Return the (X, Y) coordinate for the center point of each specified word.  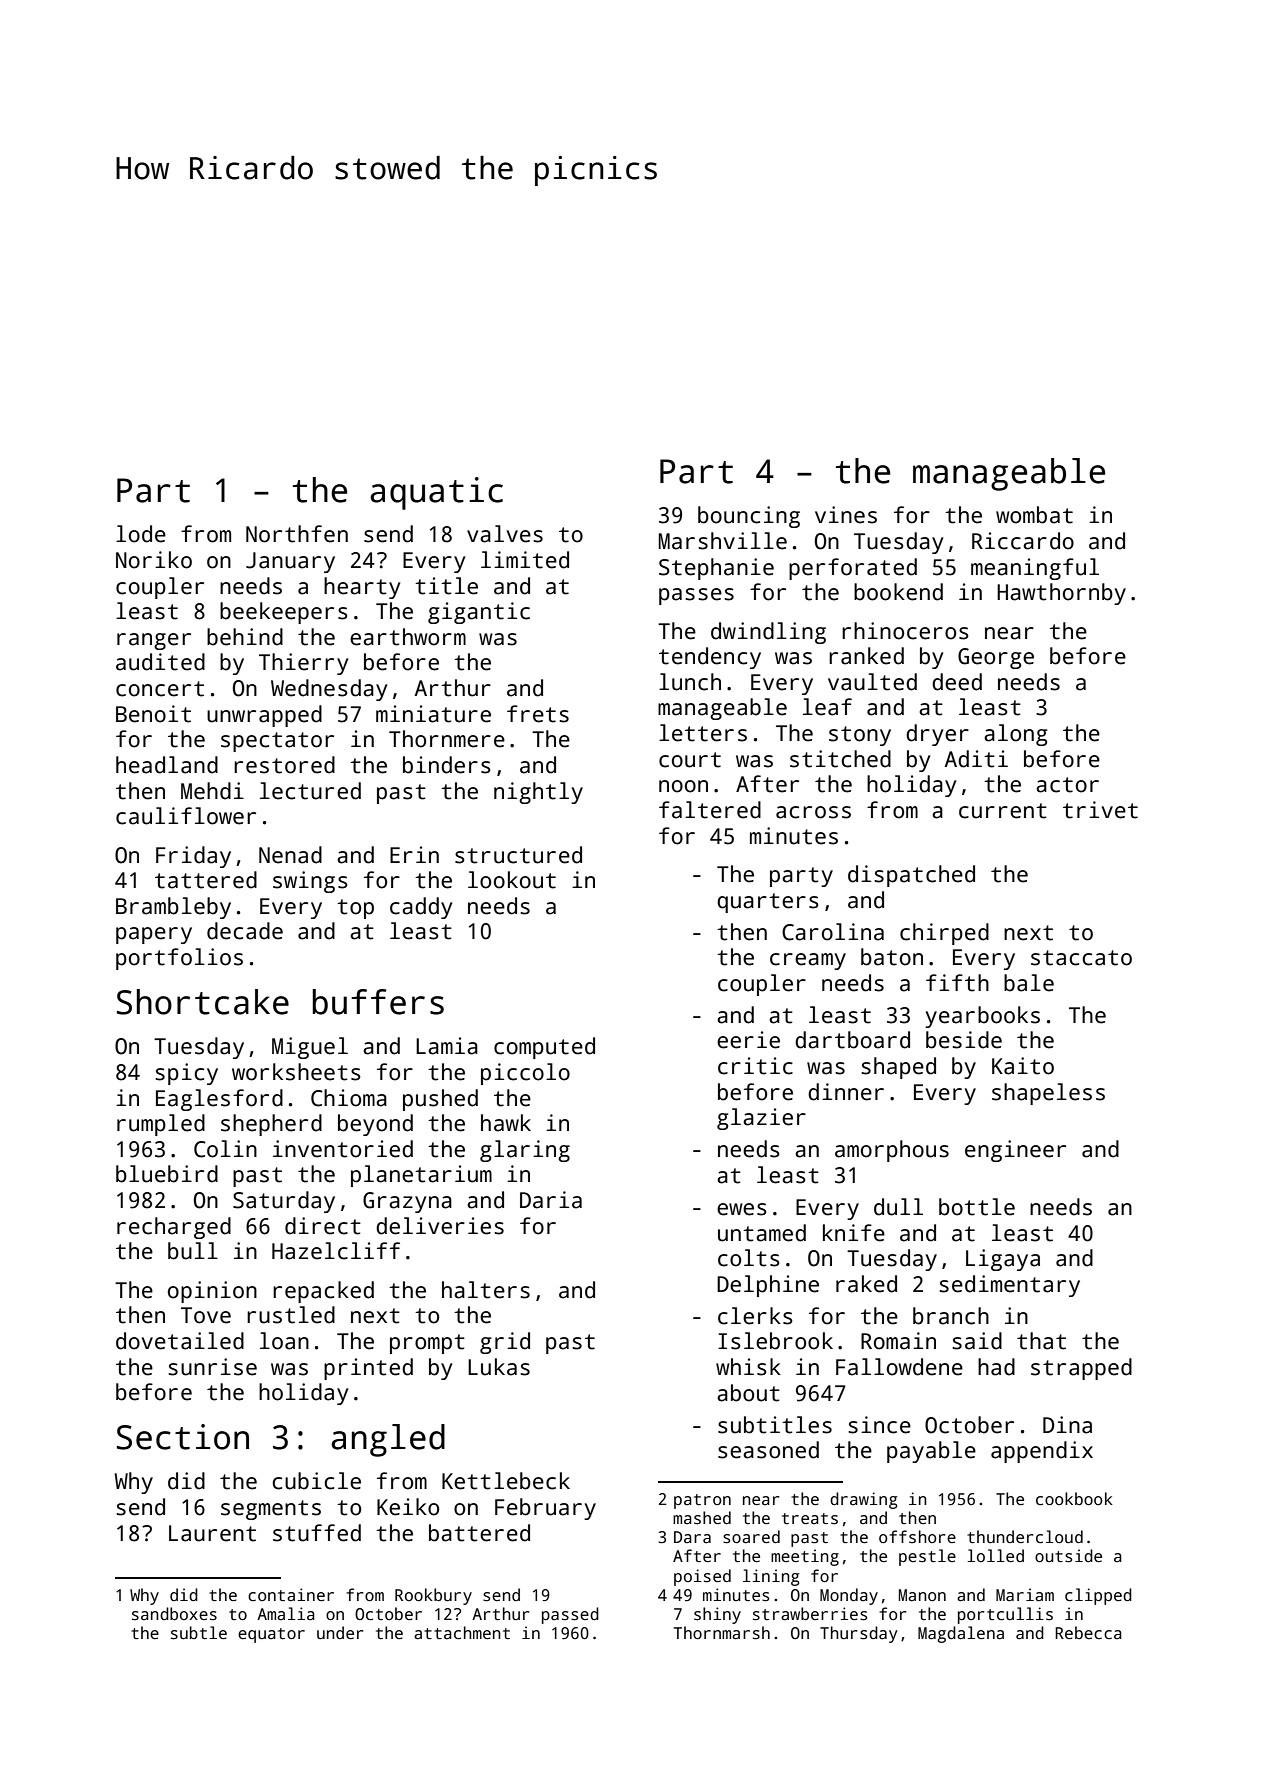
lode (141, 534)
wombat (1034, 515)
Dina (1067, 1425)
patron (702, 1501)
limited (525, 560)
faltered (710, 810)
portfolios (179, 959)
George (996, 658)
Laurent (212, 1533)
